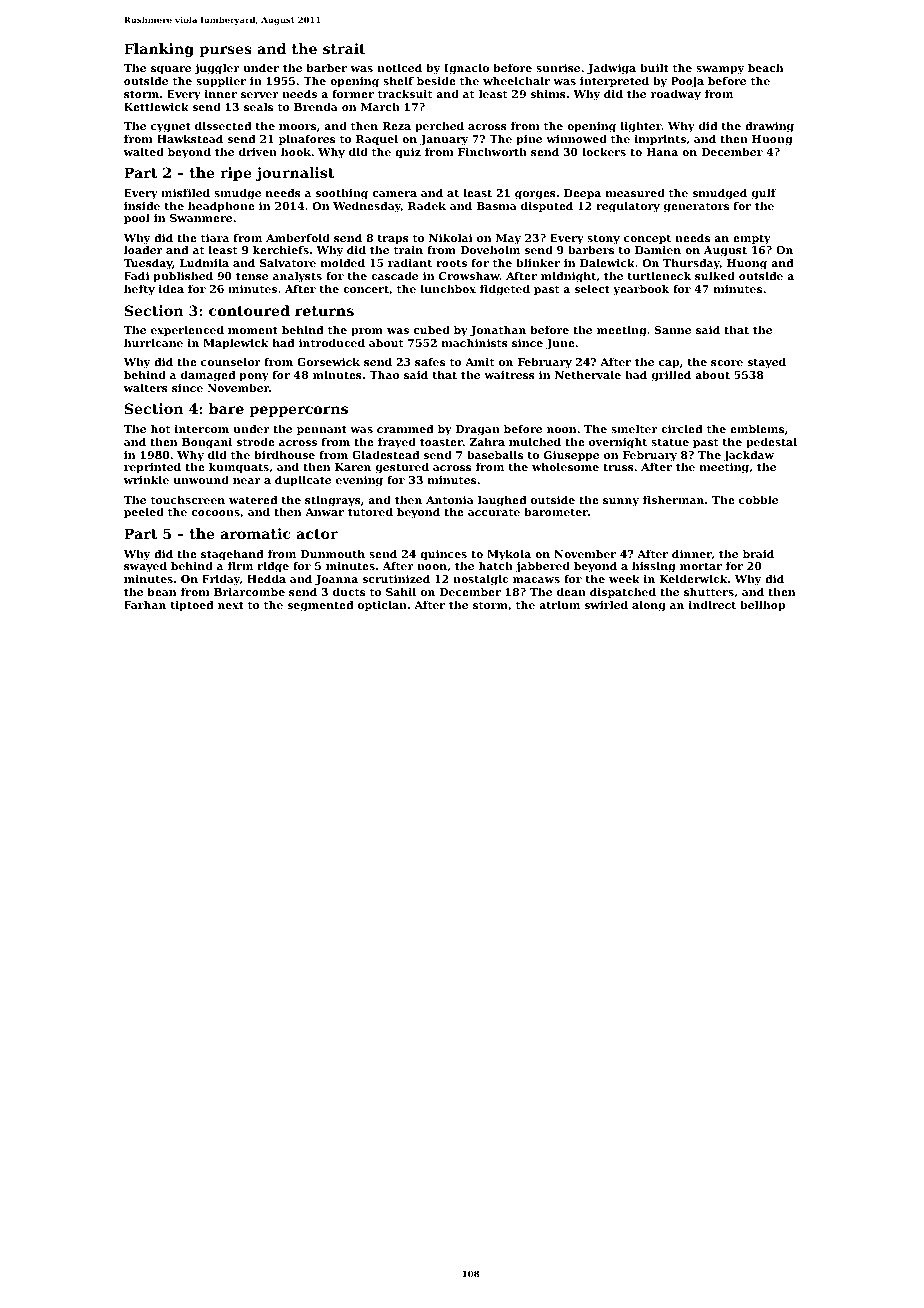  What do you see at coordinates (344, 48) in the screenshot?
I see `strait` at bounding box center [344, 48].
